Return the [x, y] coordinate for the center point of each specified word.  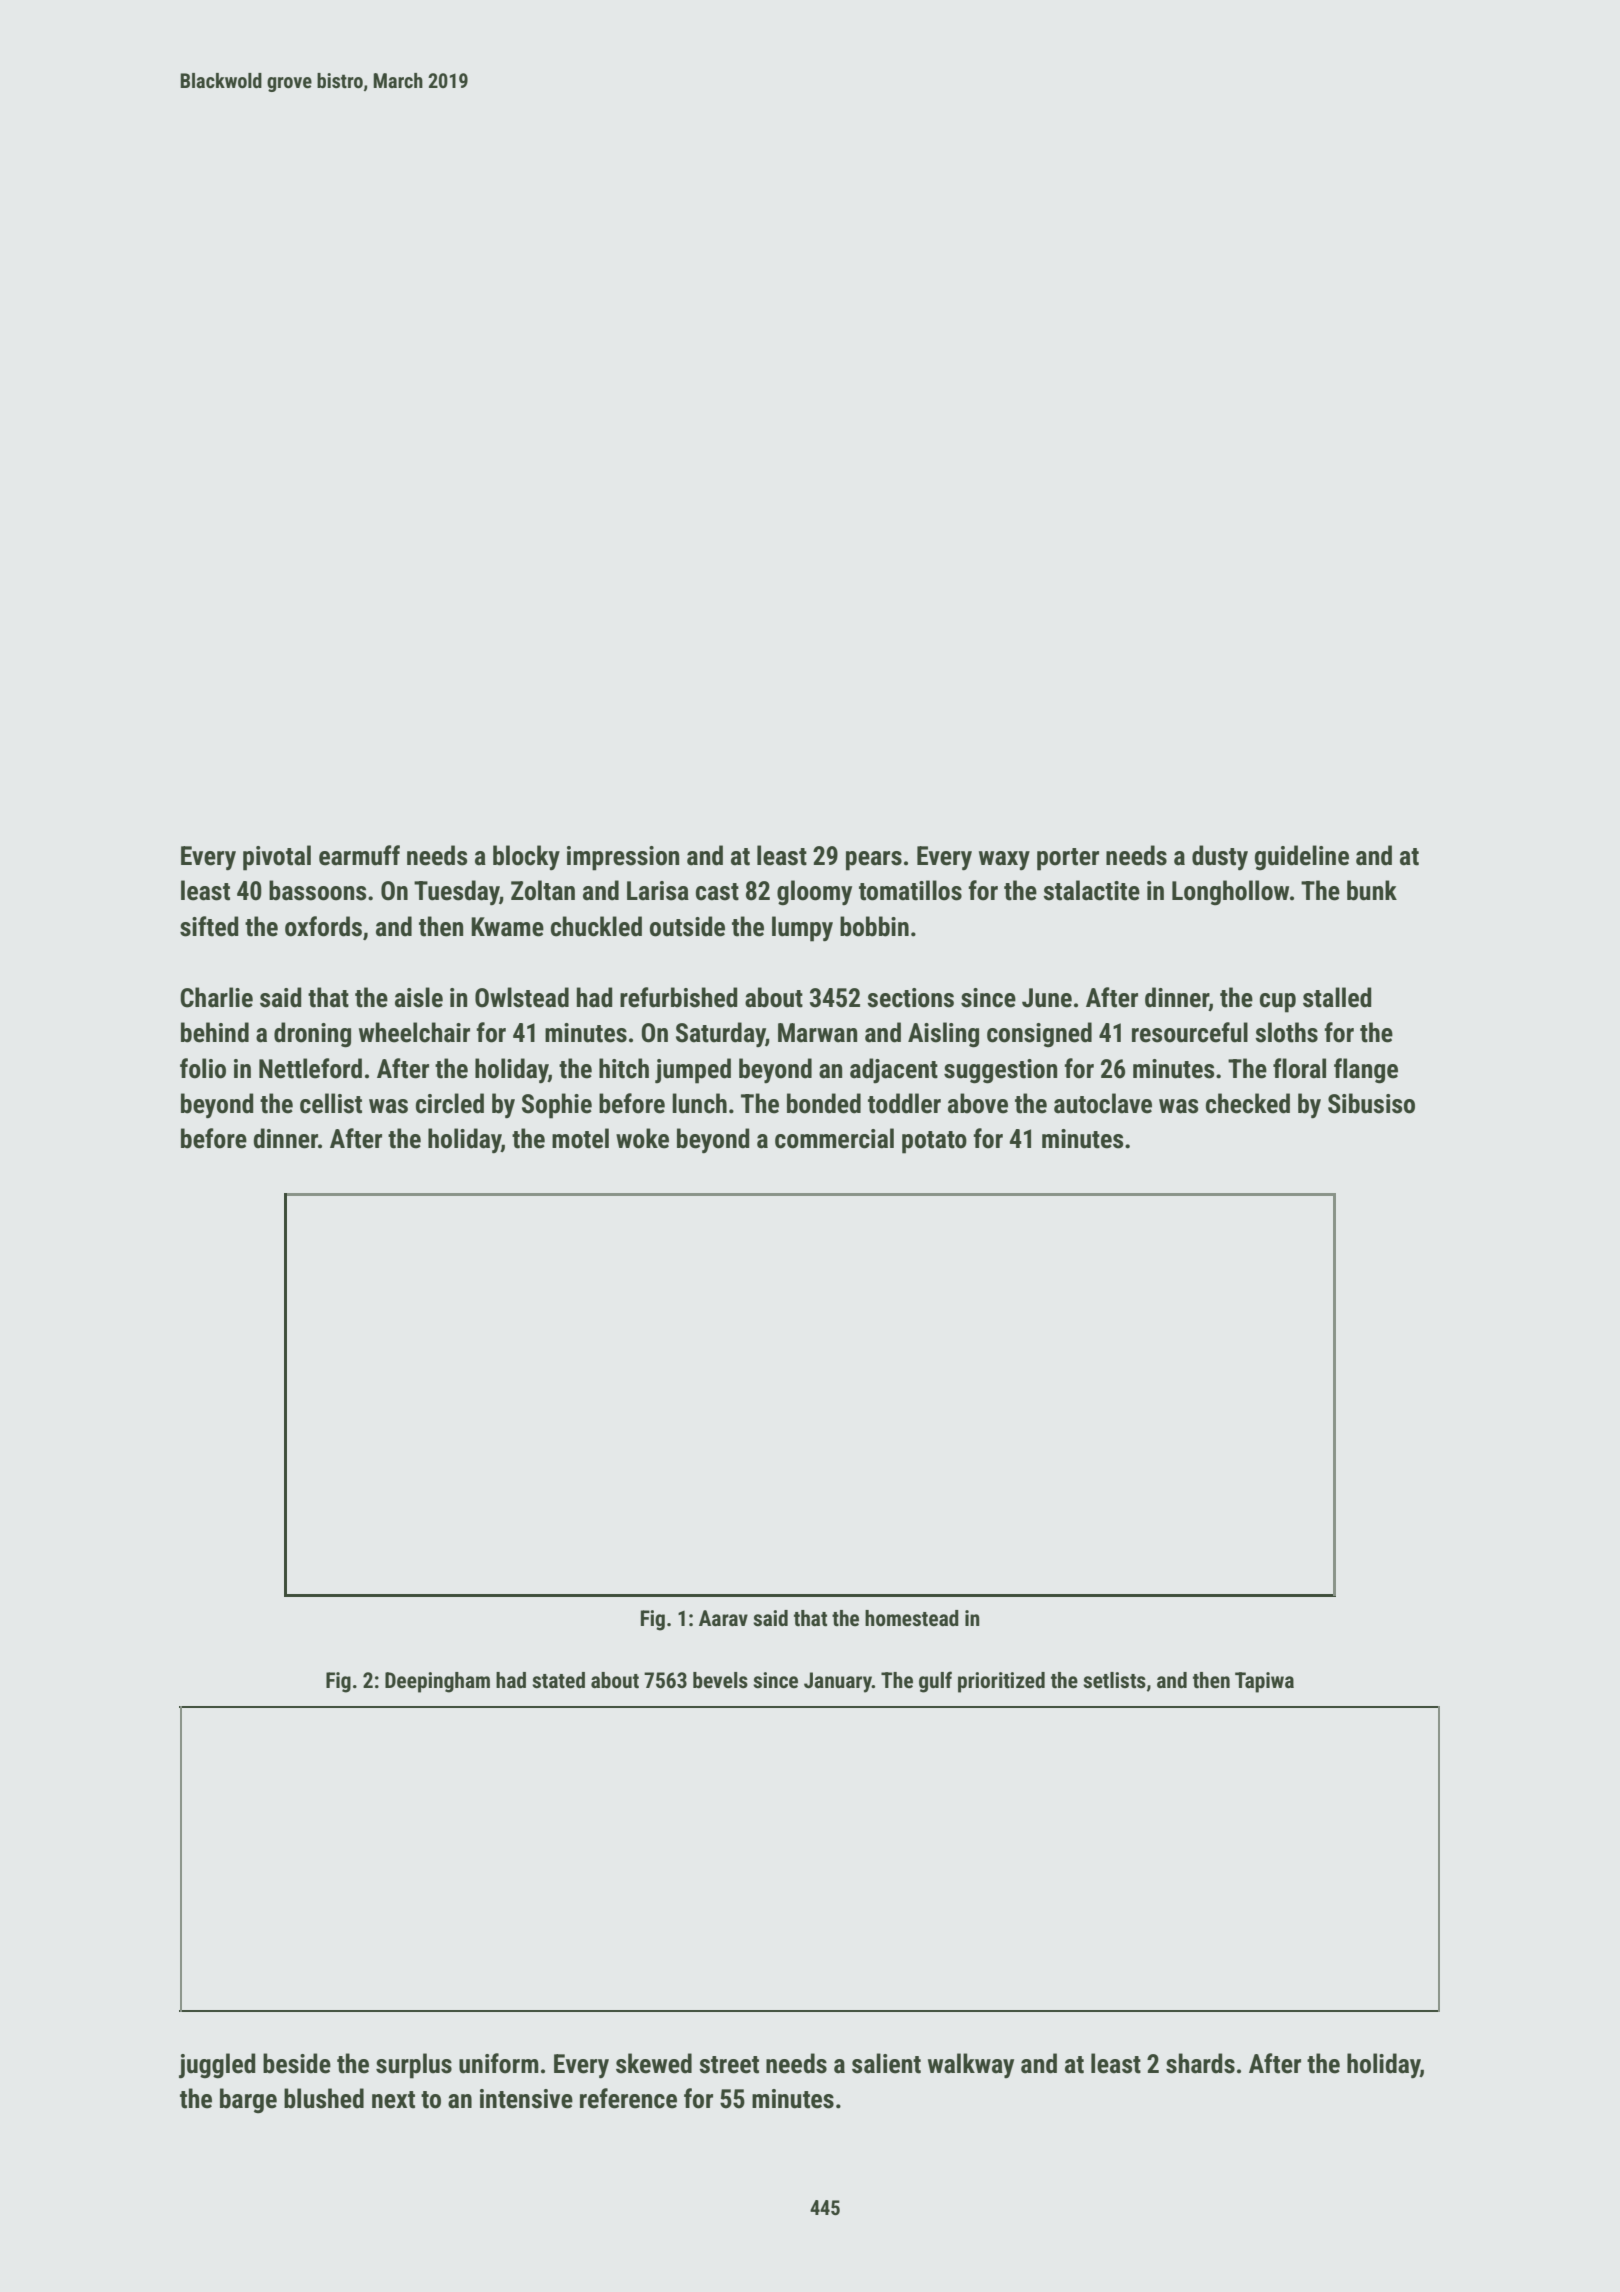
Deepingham [437, 1682]
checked [1248, 1103]
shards [1200, 2063]
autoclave [1103, 1103]
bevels [720, 1680]
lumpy [802, 929]
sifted [209, 926]
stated [558, 1680]
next [393, 2100]
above [978, 1103]
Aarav [723, 1618]
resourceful [1190, 1032]
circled [450, 1103]
